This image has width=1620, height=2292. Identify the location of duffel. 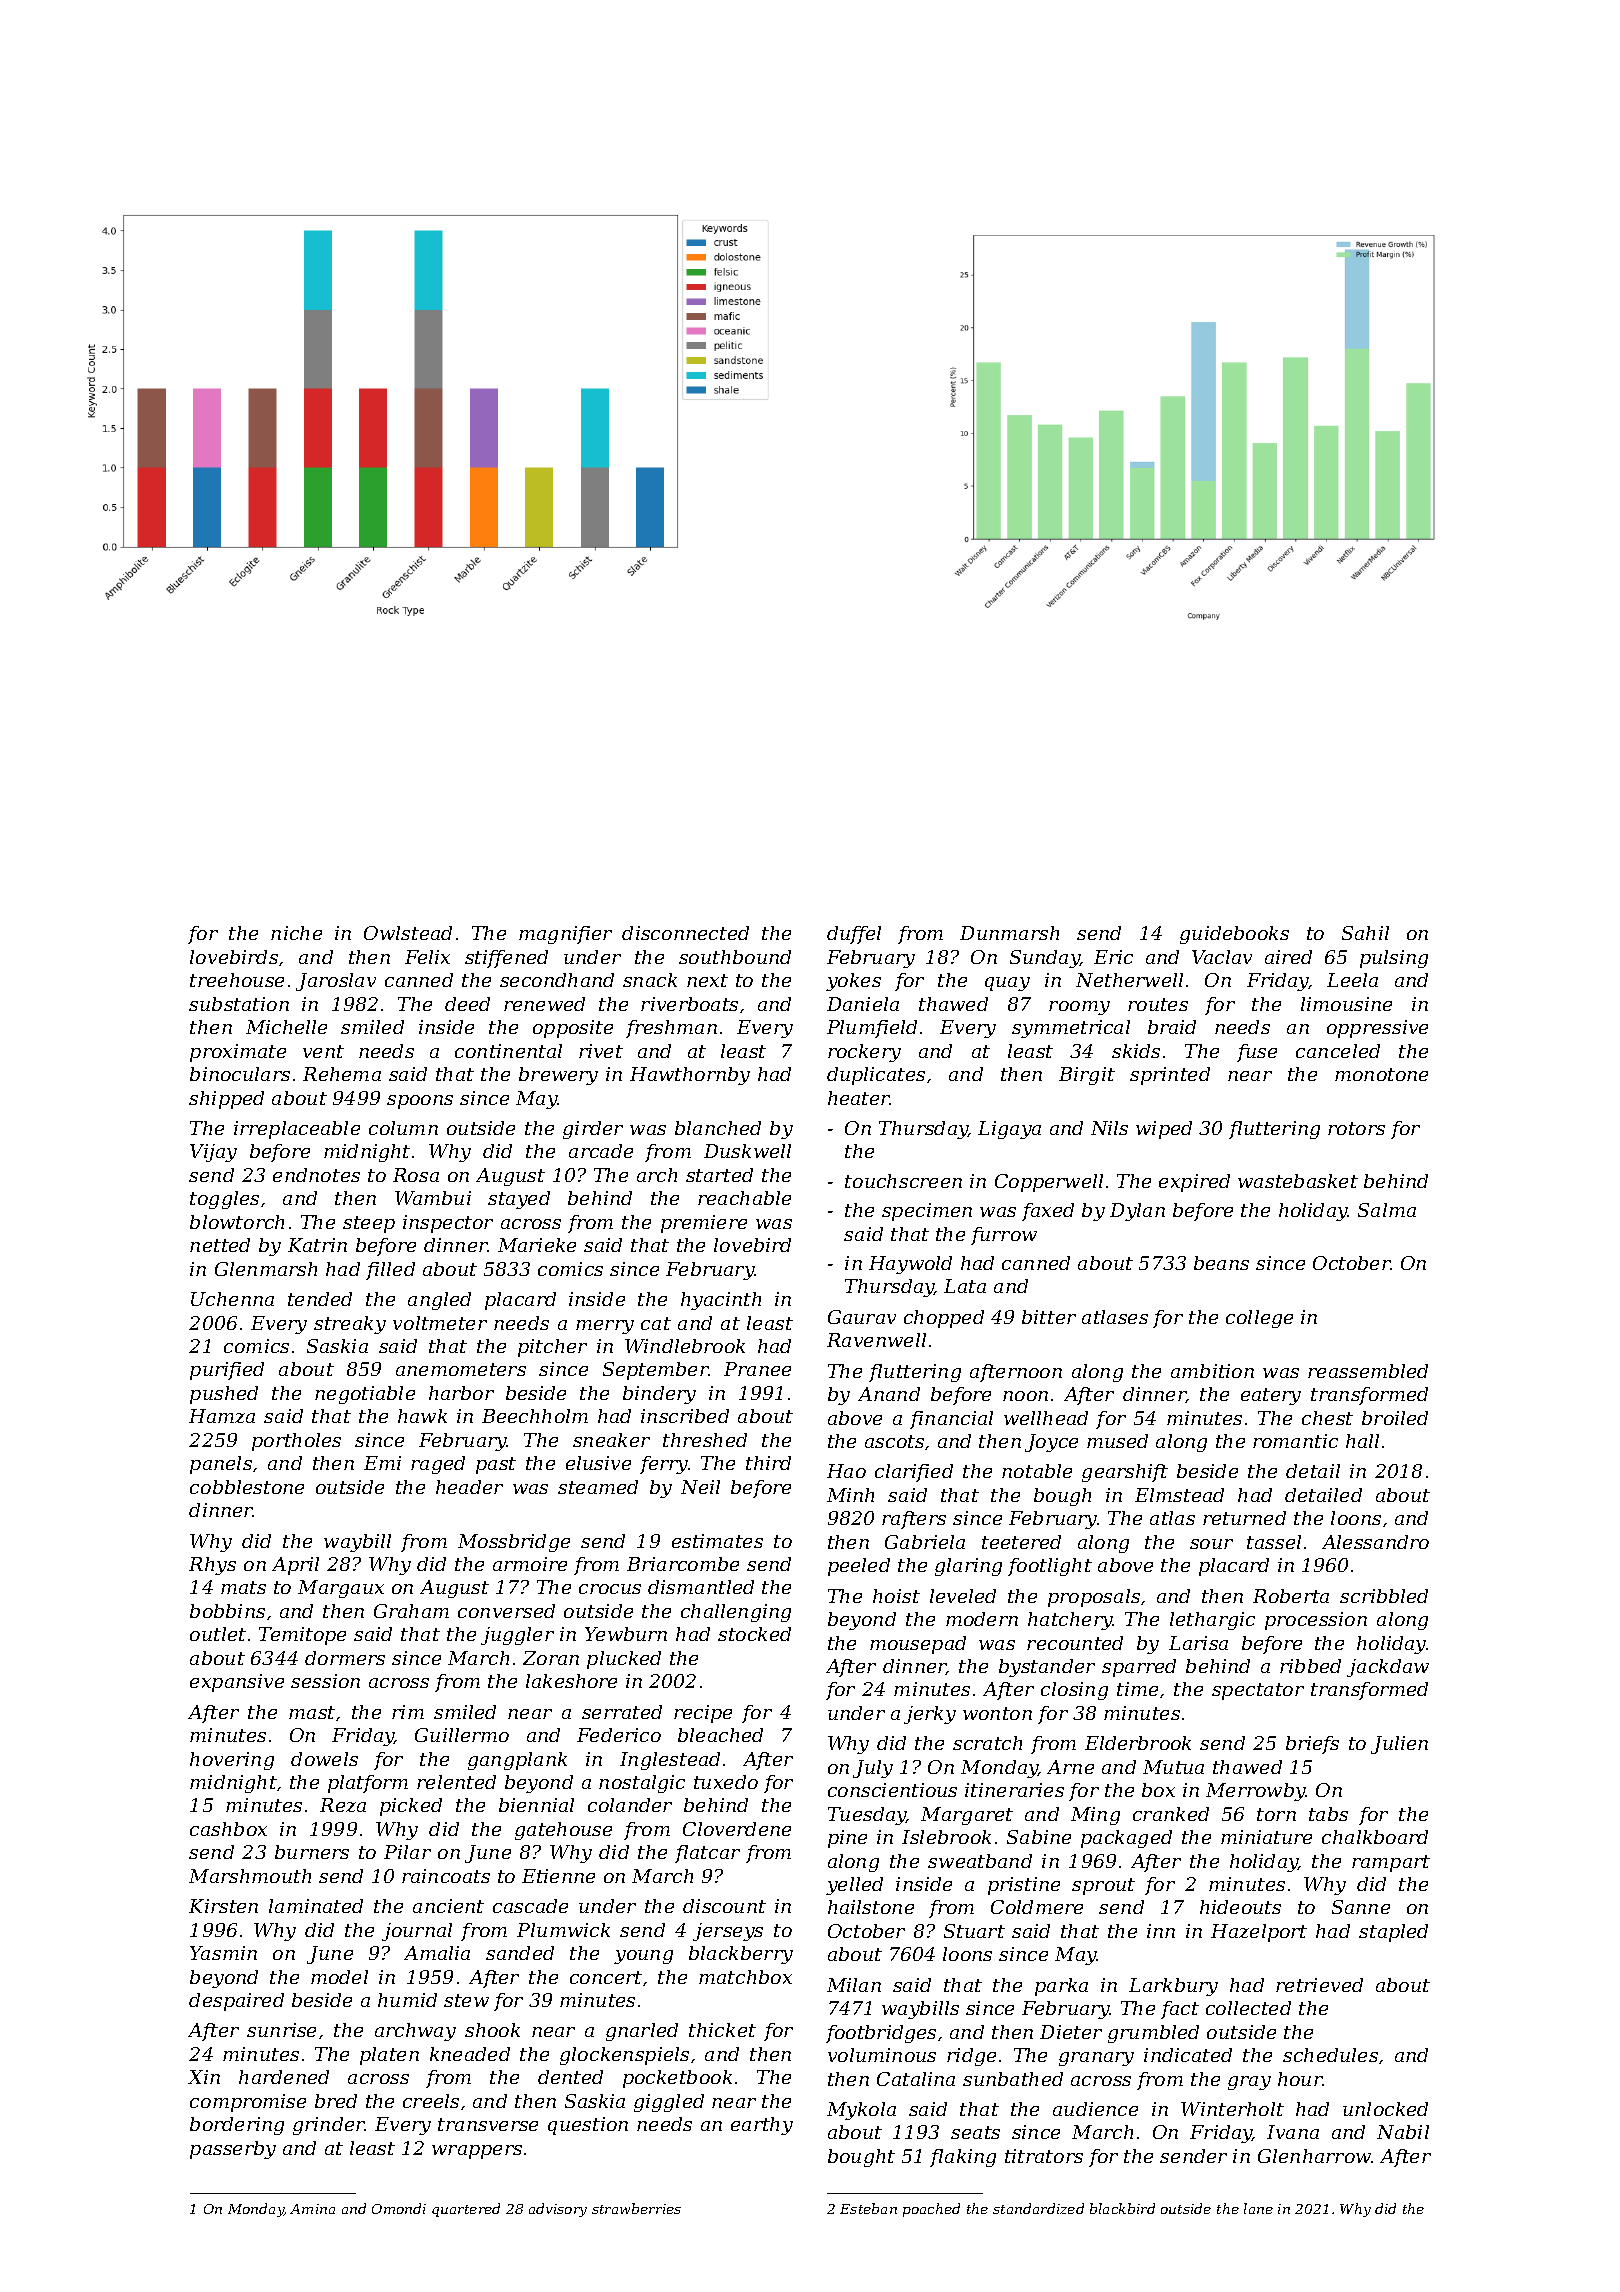
(854, 935).
